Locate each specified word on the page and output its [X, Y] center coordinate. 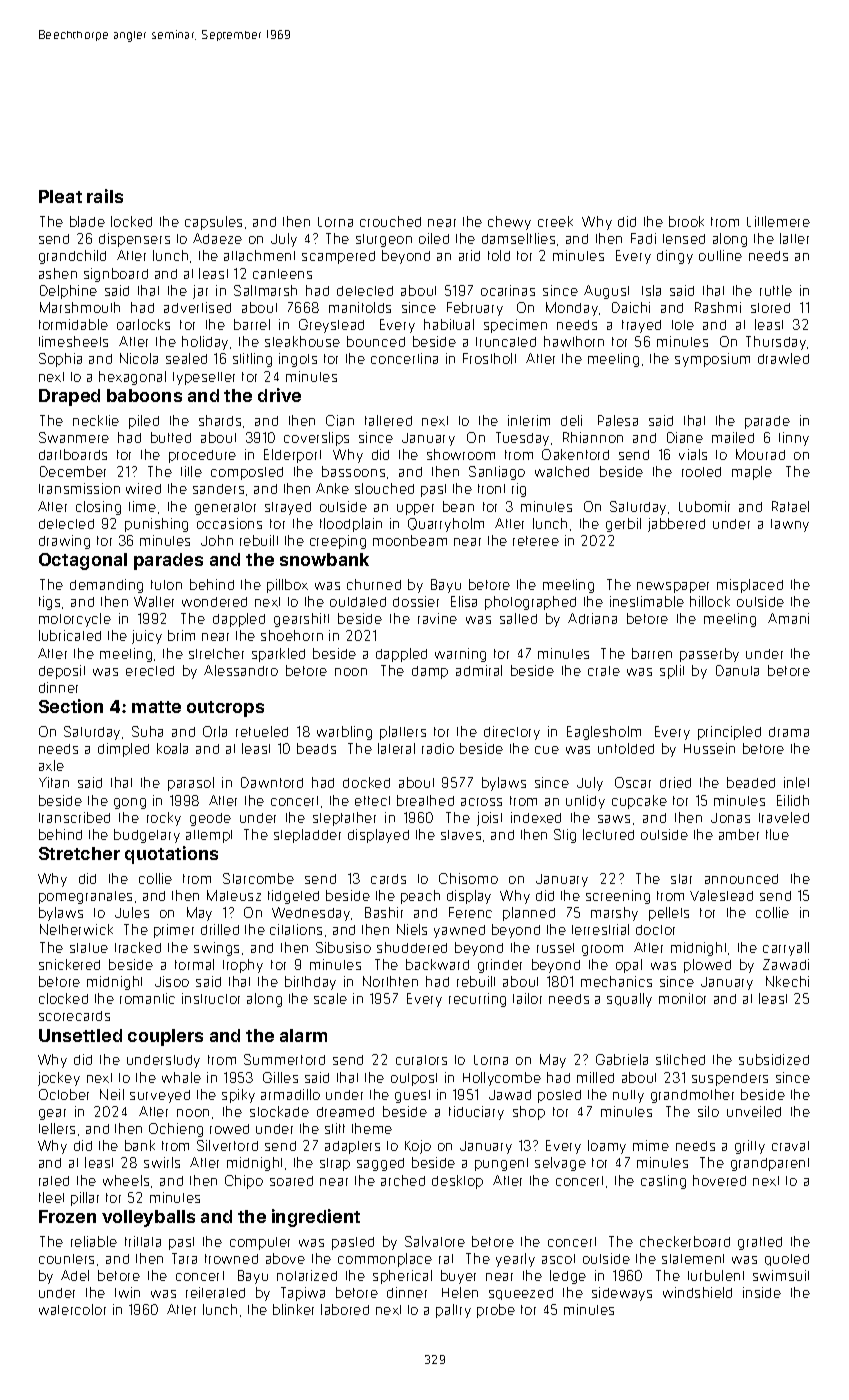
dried [675, 782]
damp [430, 672]
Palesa [618, 420]
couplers [165, 1037]
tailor [527, 998]
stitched [680, 1059]
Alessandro [241, 670]
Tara [184, 1258]
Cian [340, 420]
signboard [116, 275]
